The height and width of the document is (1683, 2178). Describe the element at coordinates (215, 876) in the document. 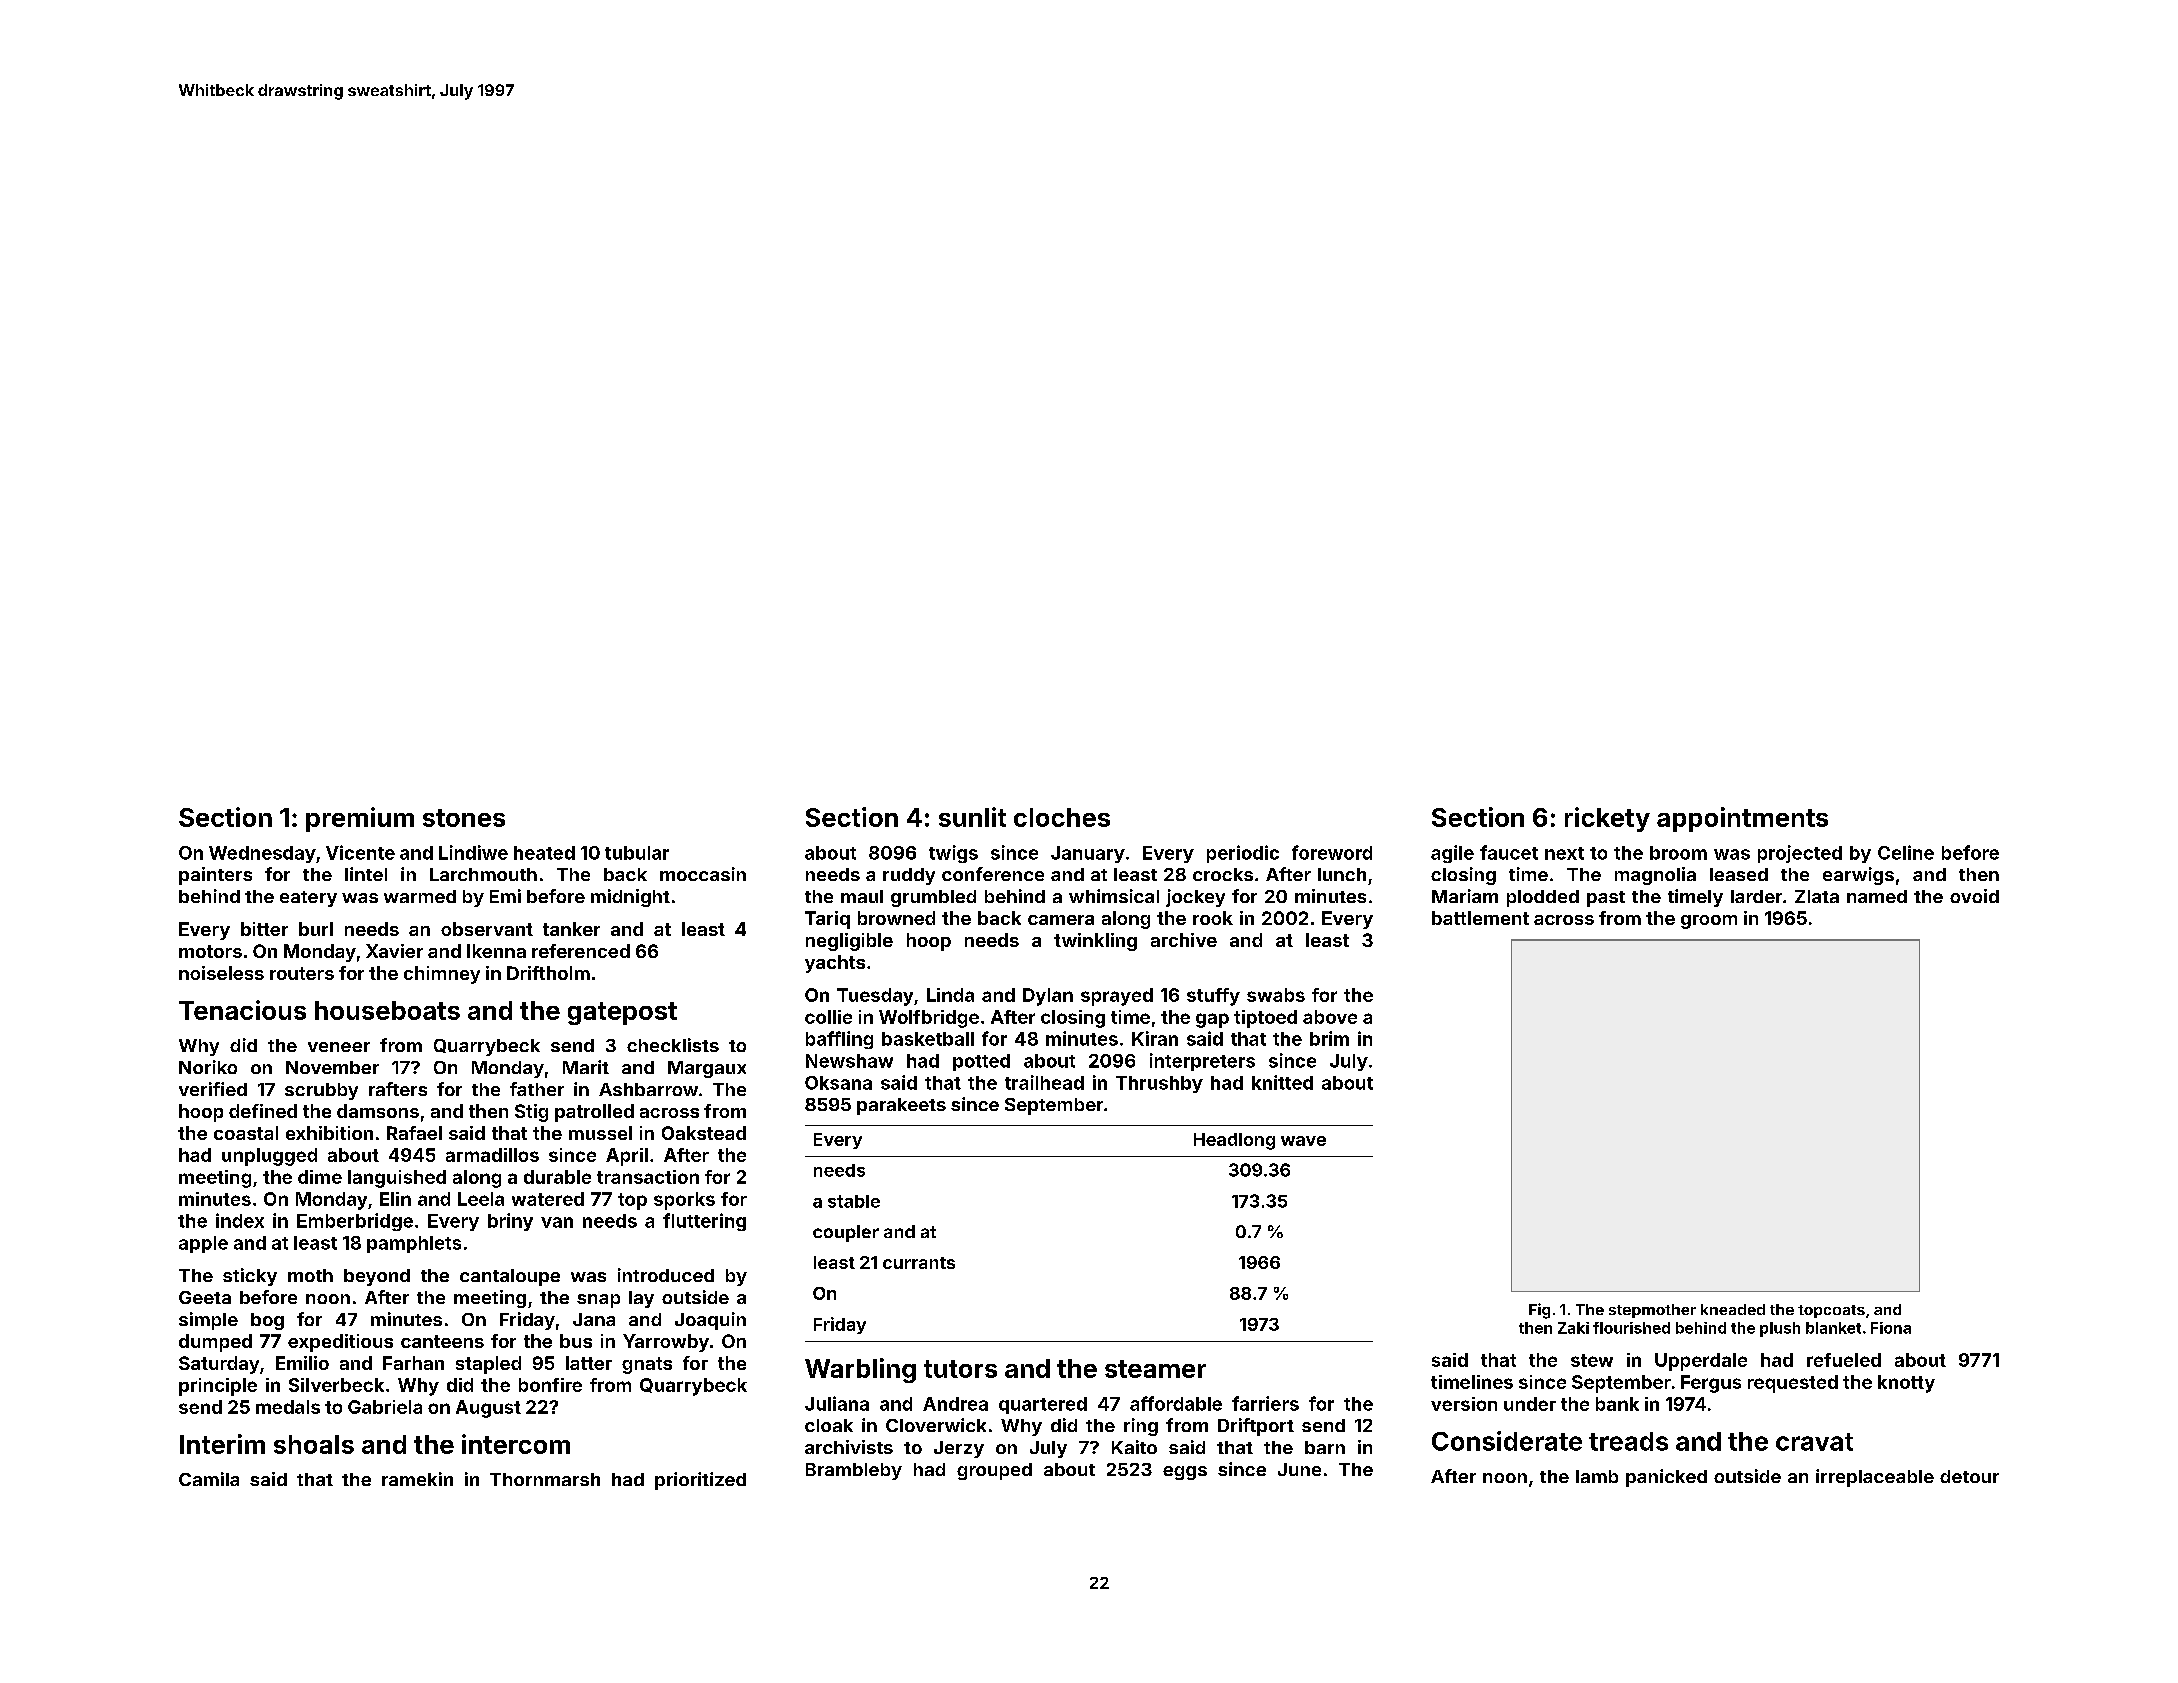

I see `painters` at that location.
